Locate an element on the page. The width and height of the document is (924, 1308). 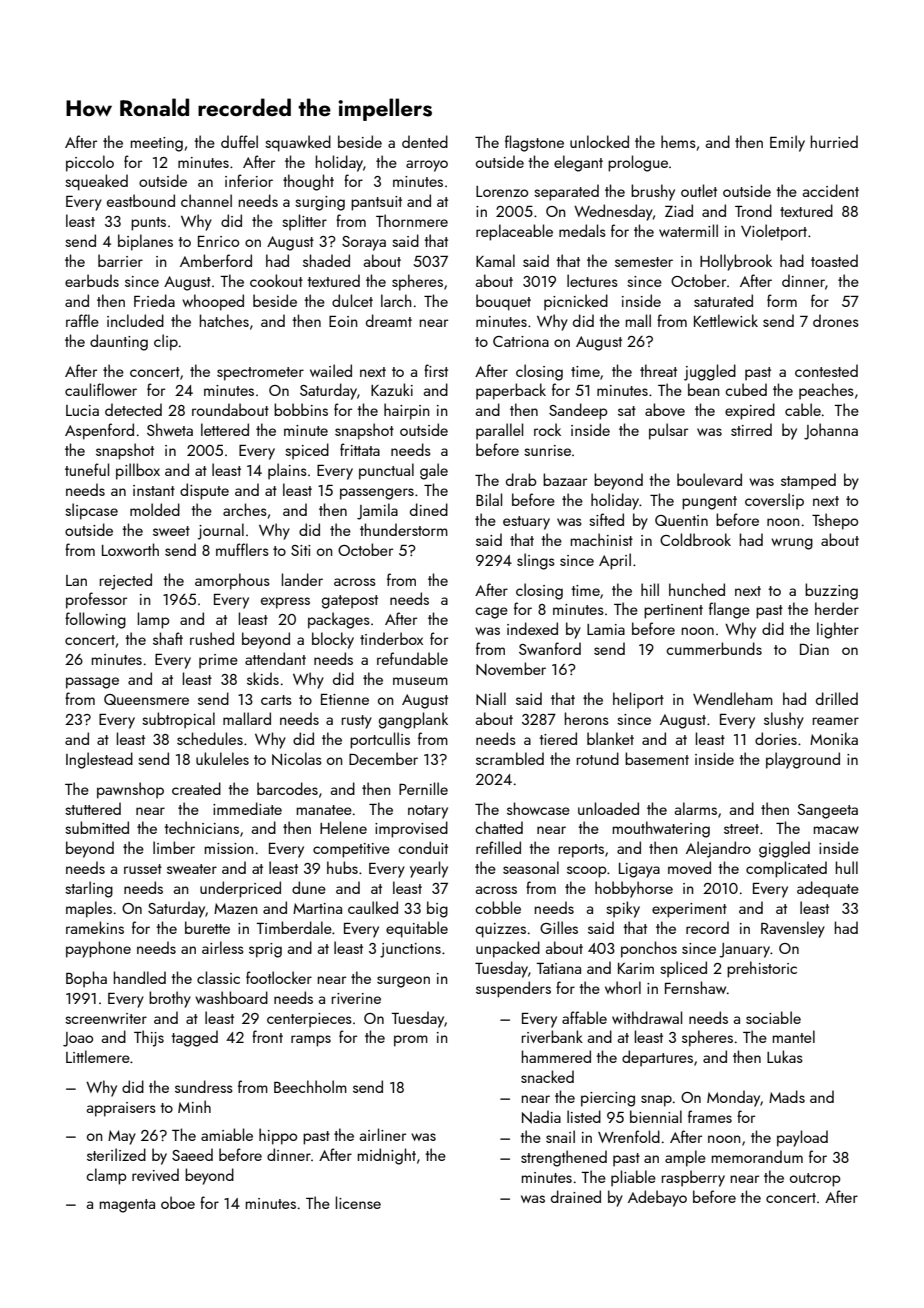
biplanes is located at coordinates (145, 242).
